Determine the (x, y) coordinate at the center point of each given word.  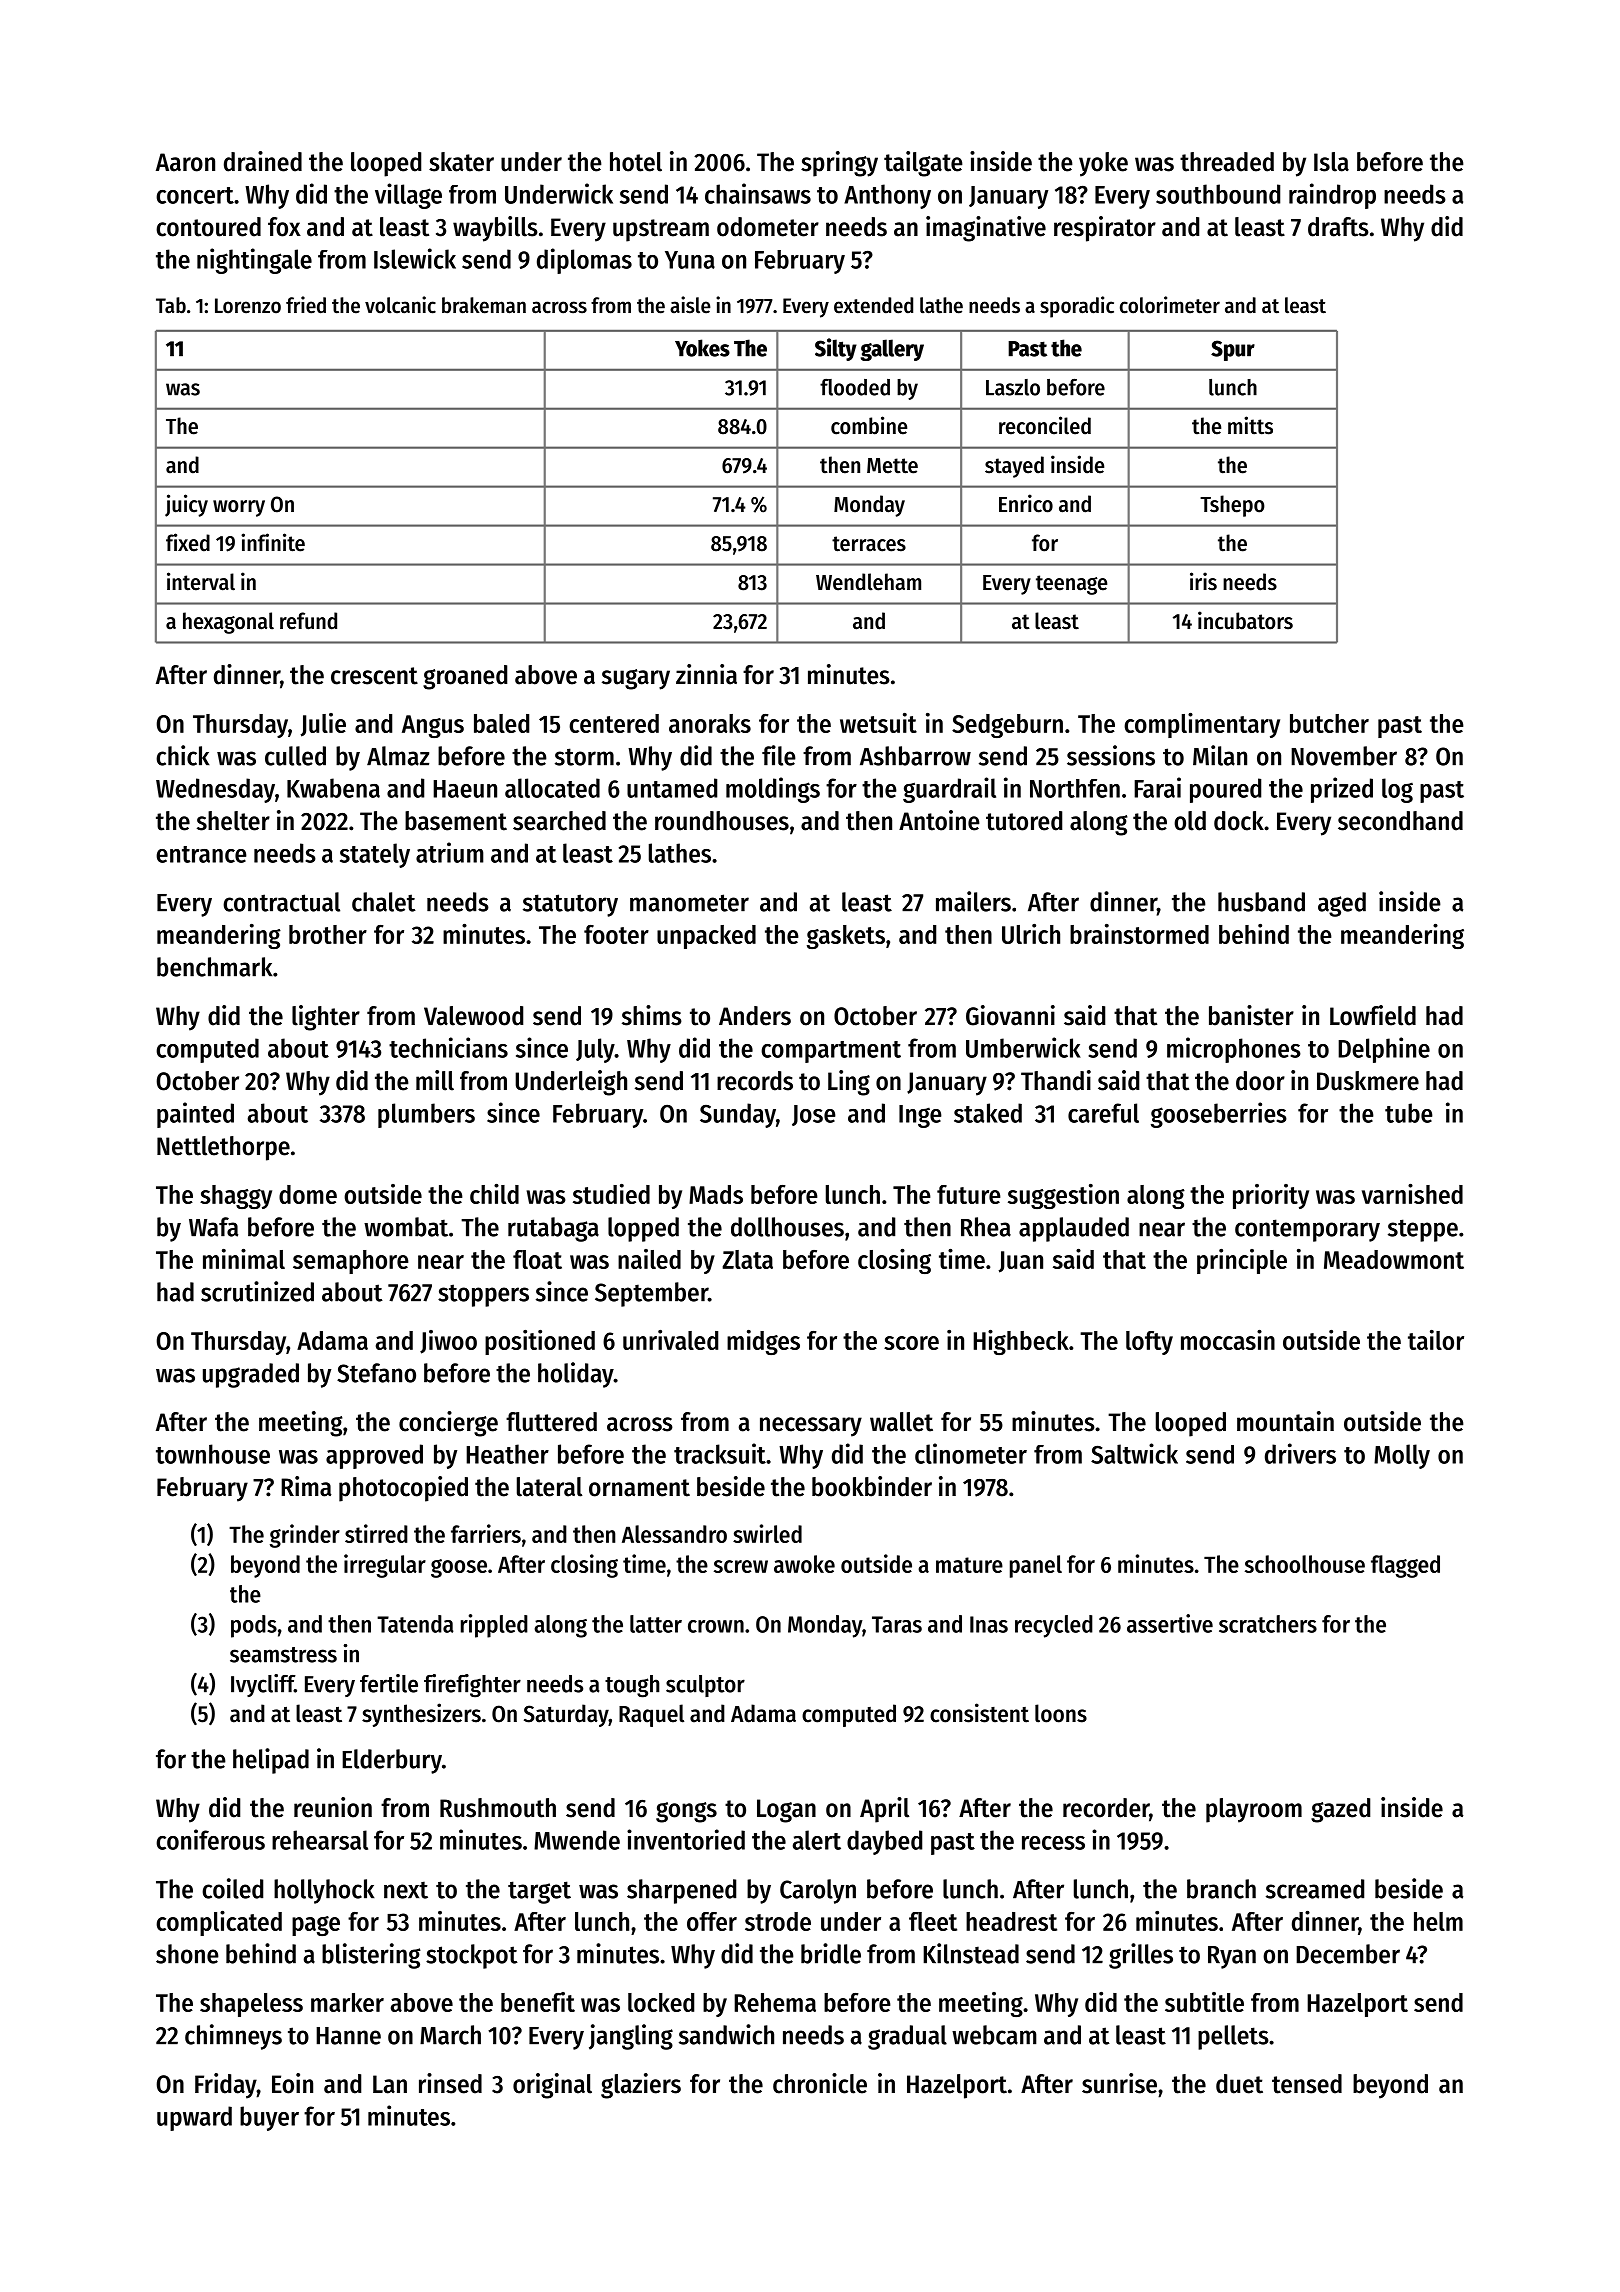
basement (456, 821)
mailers (973, 901)
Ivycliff (263, 1685)
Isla (1331, 162)
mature (969, 1565)
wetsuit (878, 723)
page (316, 1926)
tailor (1436, 1340)
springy (839, 164)
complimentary (1202, 725)
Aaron (185, 162)
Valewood (473, 1016)
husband (1261, 902)
